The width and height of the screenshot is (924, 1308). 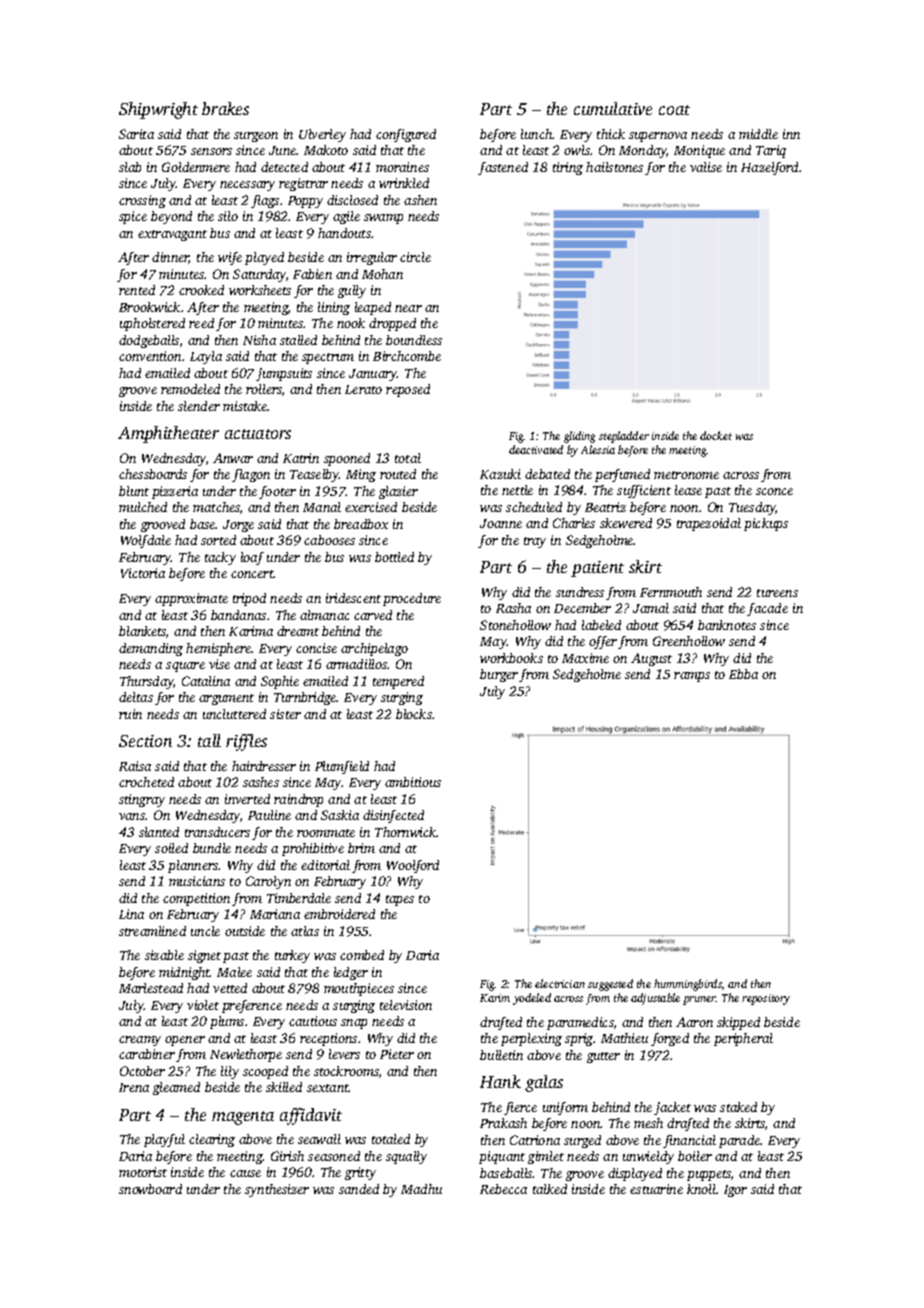 I want to click on deltas, so click(x=136, y=697).
